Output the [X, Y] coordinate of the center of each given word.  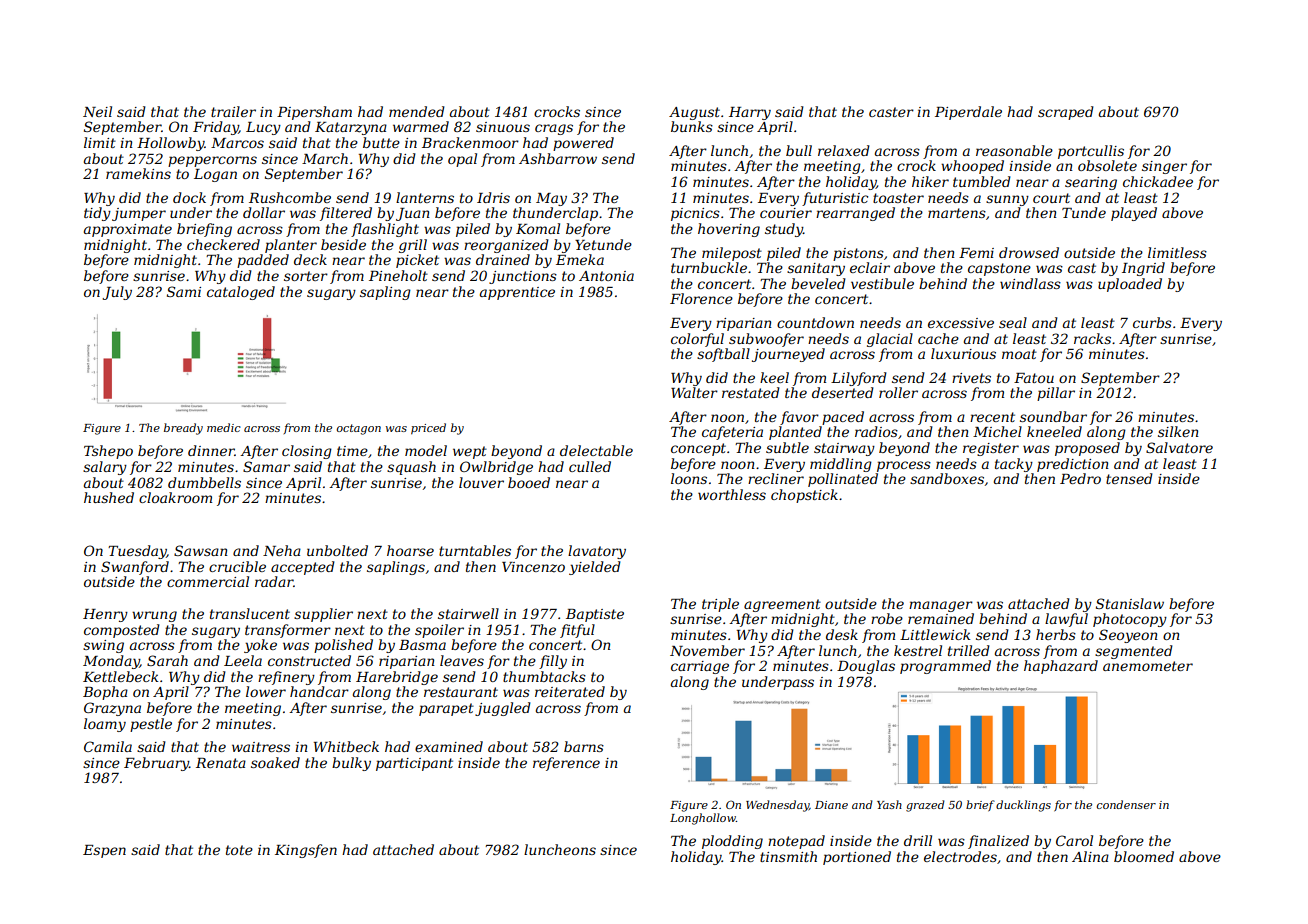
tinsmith [788, 856]
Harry [750, 113]
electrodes [960, 856]
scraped [1066, 113]
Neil [97, 111]
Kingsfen [306, 851]
